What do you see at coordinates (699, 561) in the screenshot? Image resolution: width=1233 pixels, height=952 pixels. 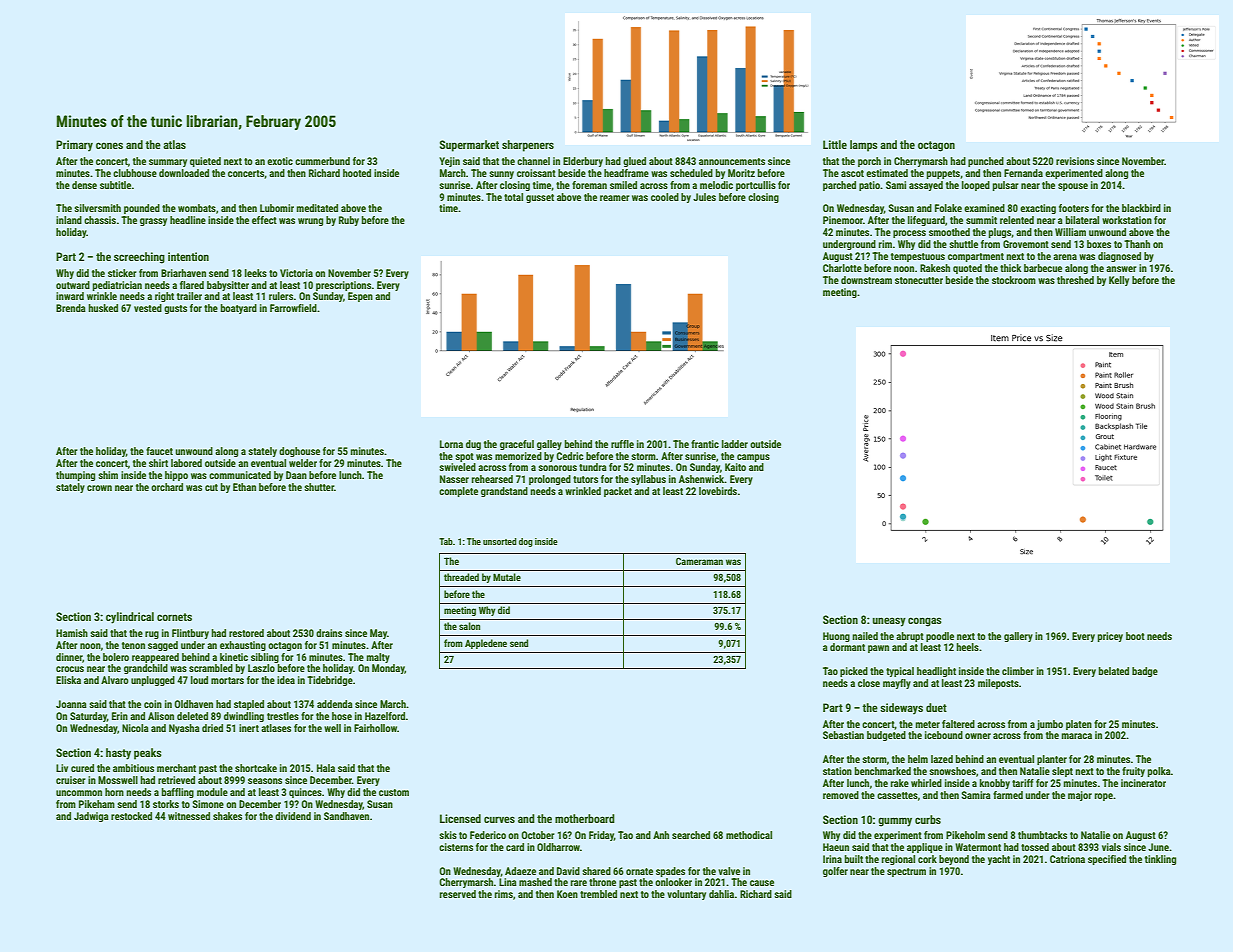 I see `Cameraman` at bounding box center [699, 561].
